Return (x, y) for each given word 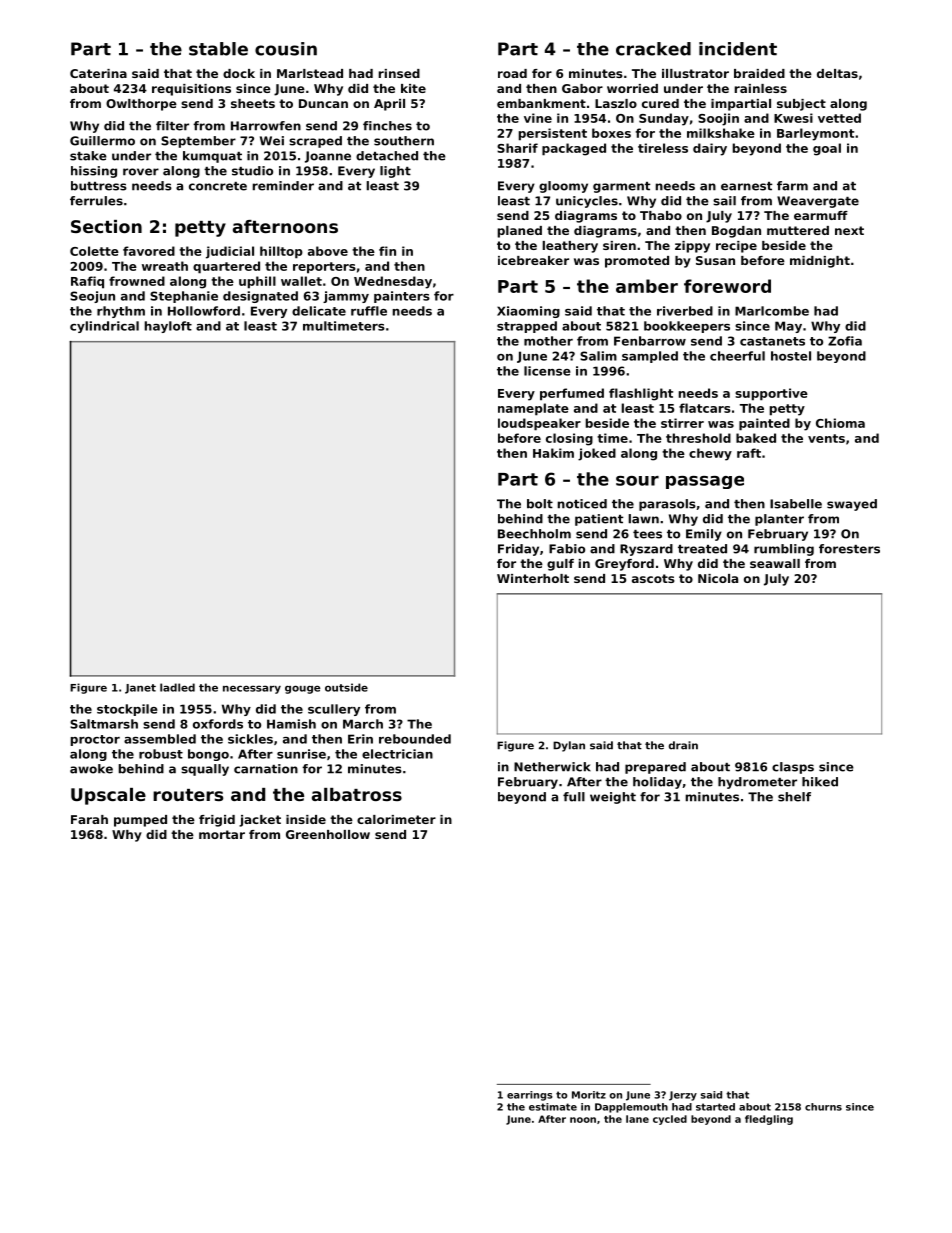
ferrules (96, 201)
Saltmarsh (104, 724)
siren (619, 245)
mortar (222, 834)
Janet (140, 689)
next (849, 230)
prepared (655, 768)
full (574, 797)
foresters (849, 549)
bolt (540, 504)
